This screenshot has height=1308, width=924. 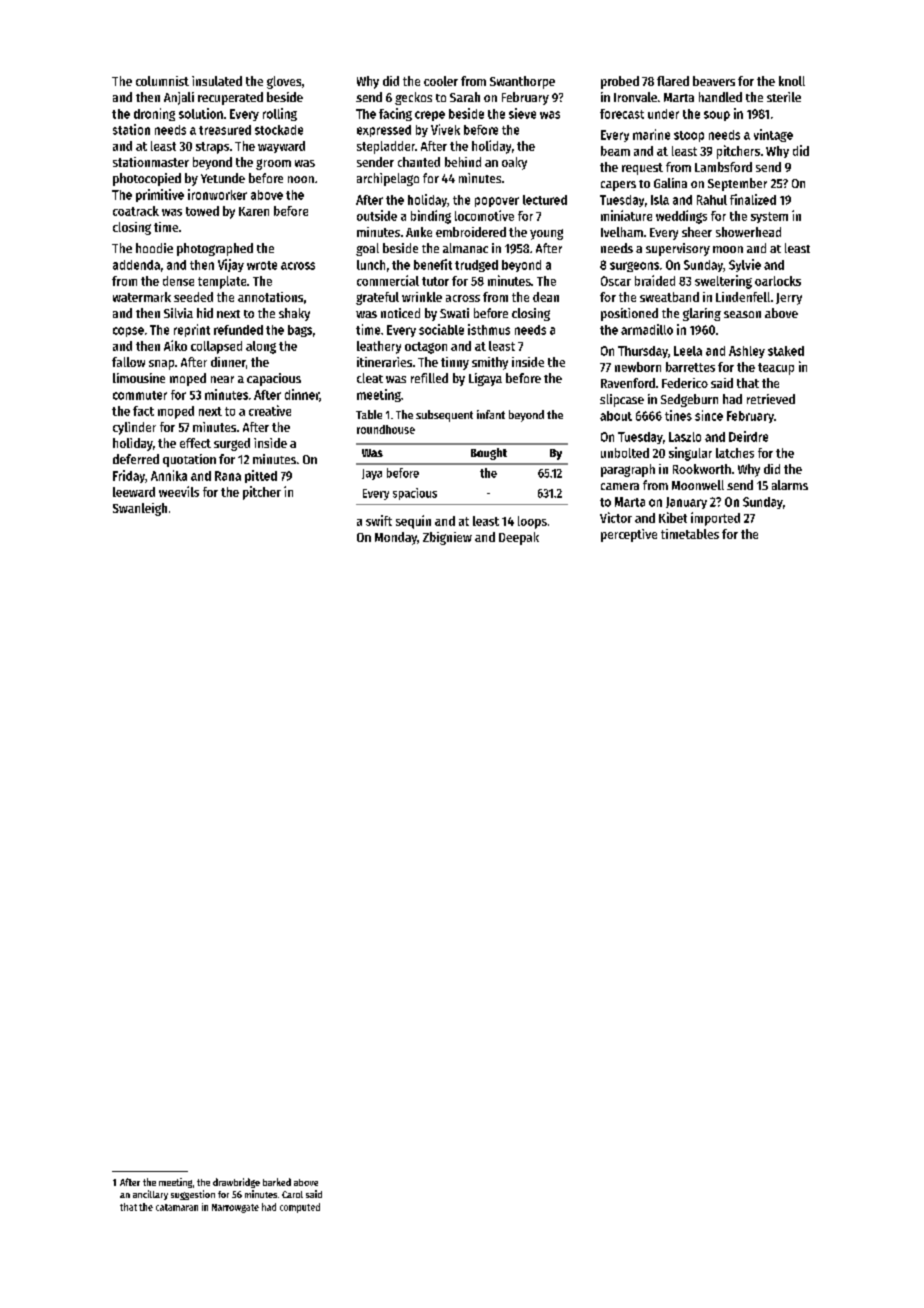 What do you see at coordinates (396, 538) in the screenshot?
I see `Monday` at bounding box center [396, 538].
